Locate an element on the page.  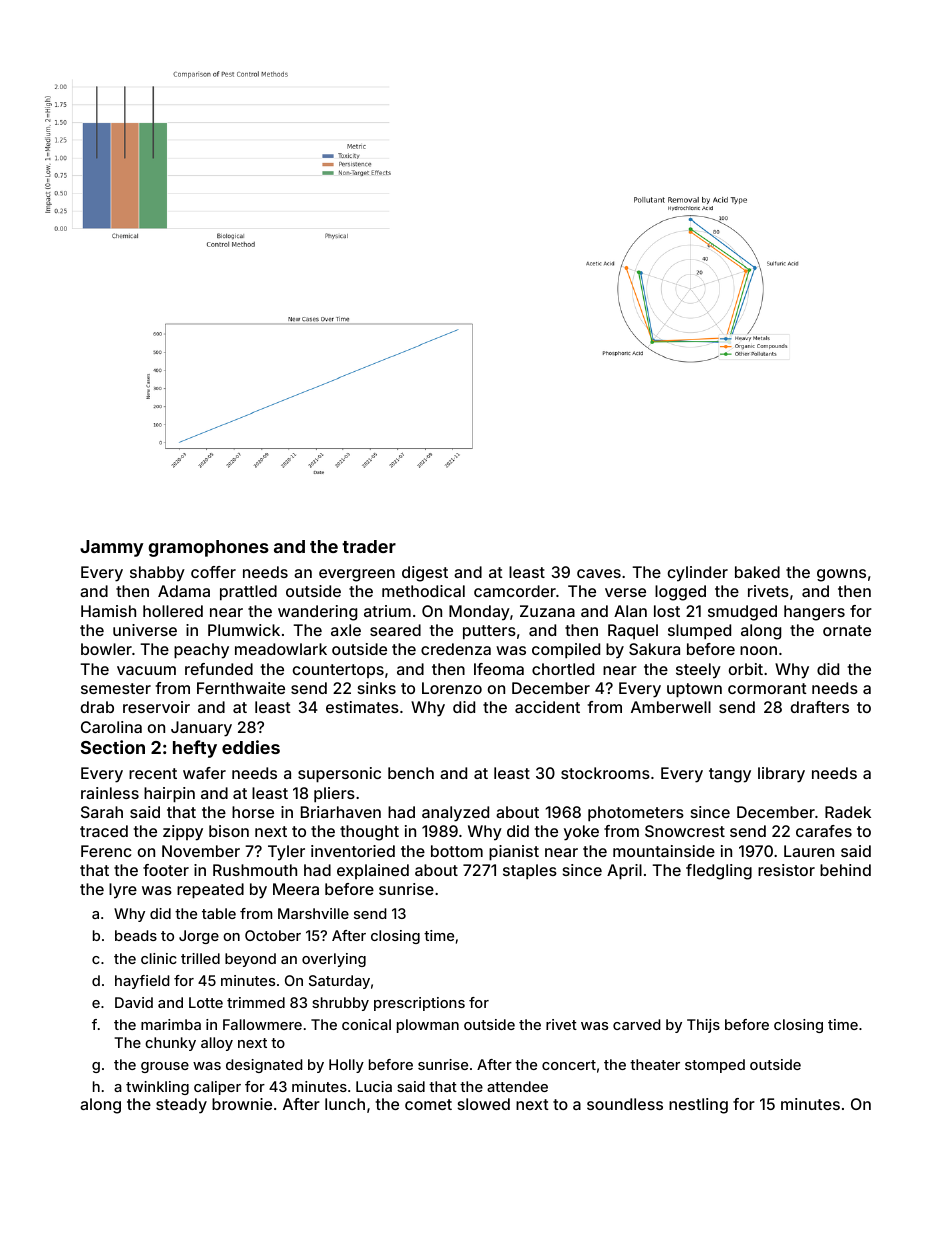
bottom is located at coordinates (457, 851).
